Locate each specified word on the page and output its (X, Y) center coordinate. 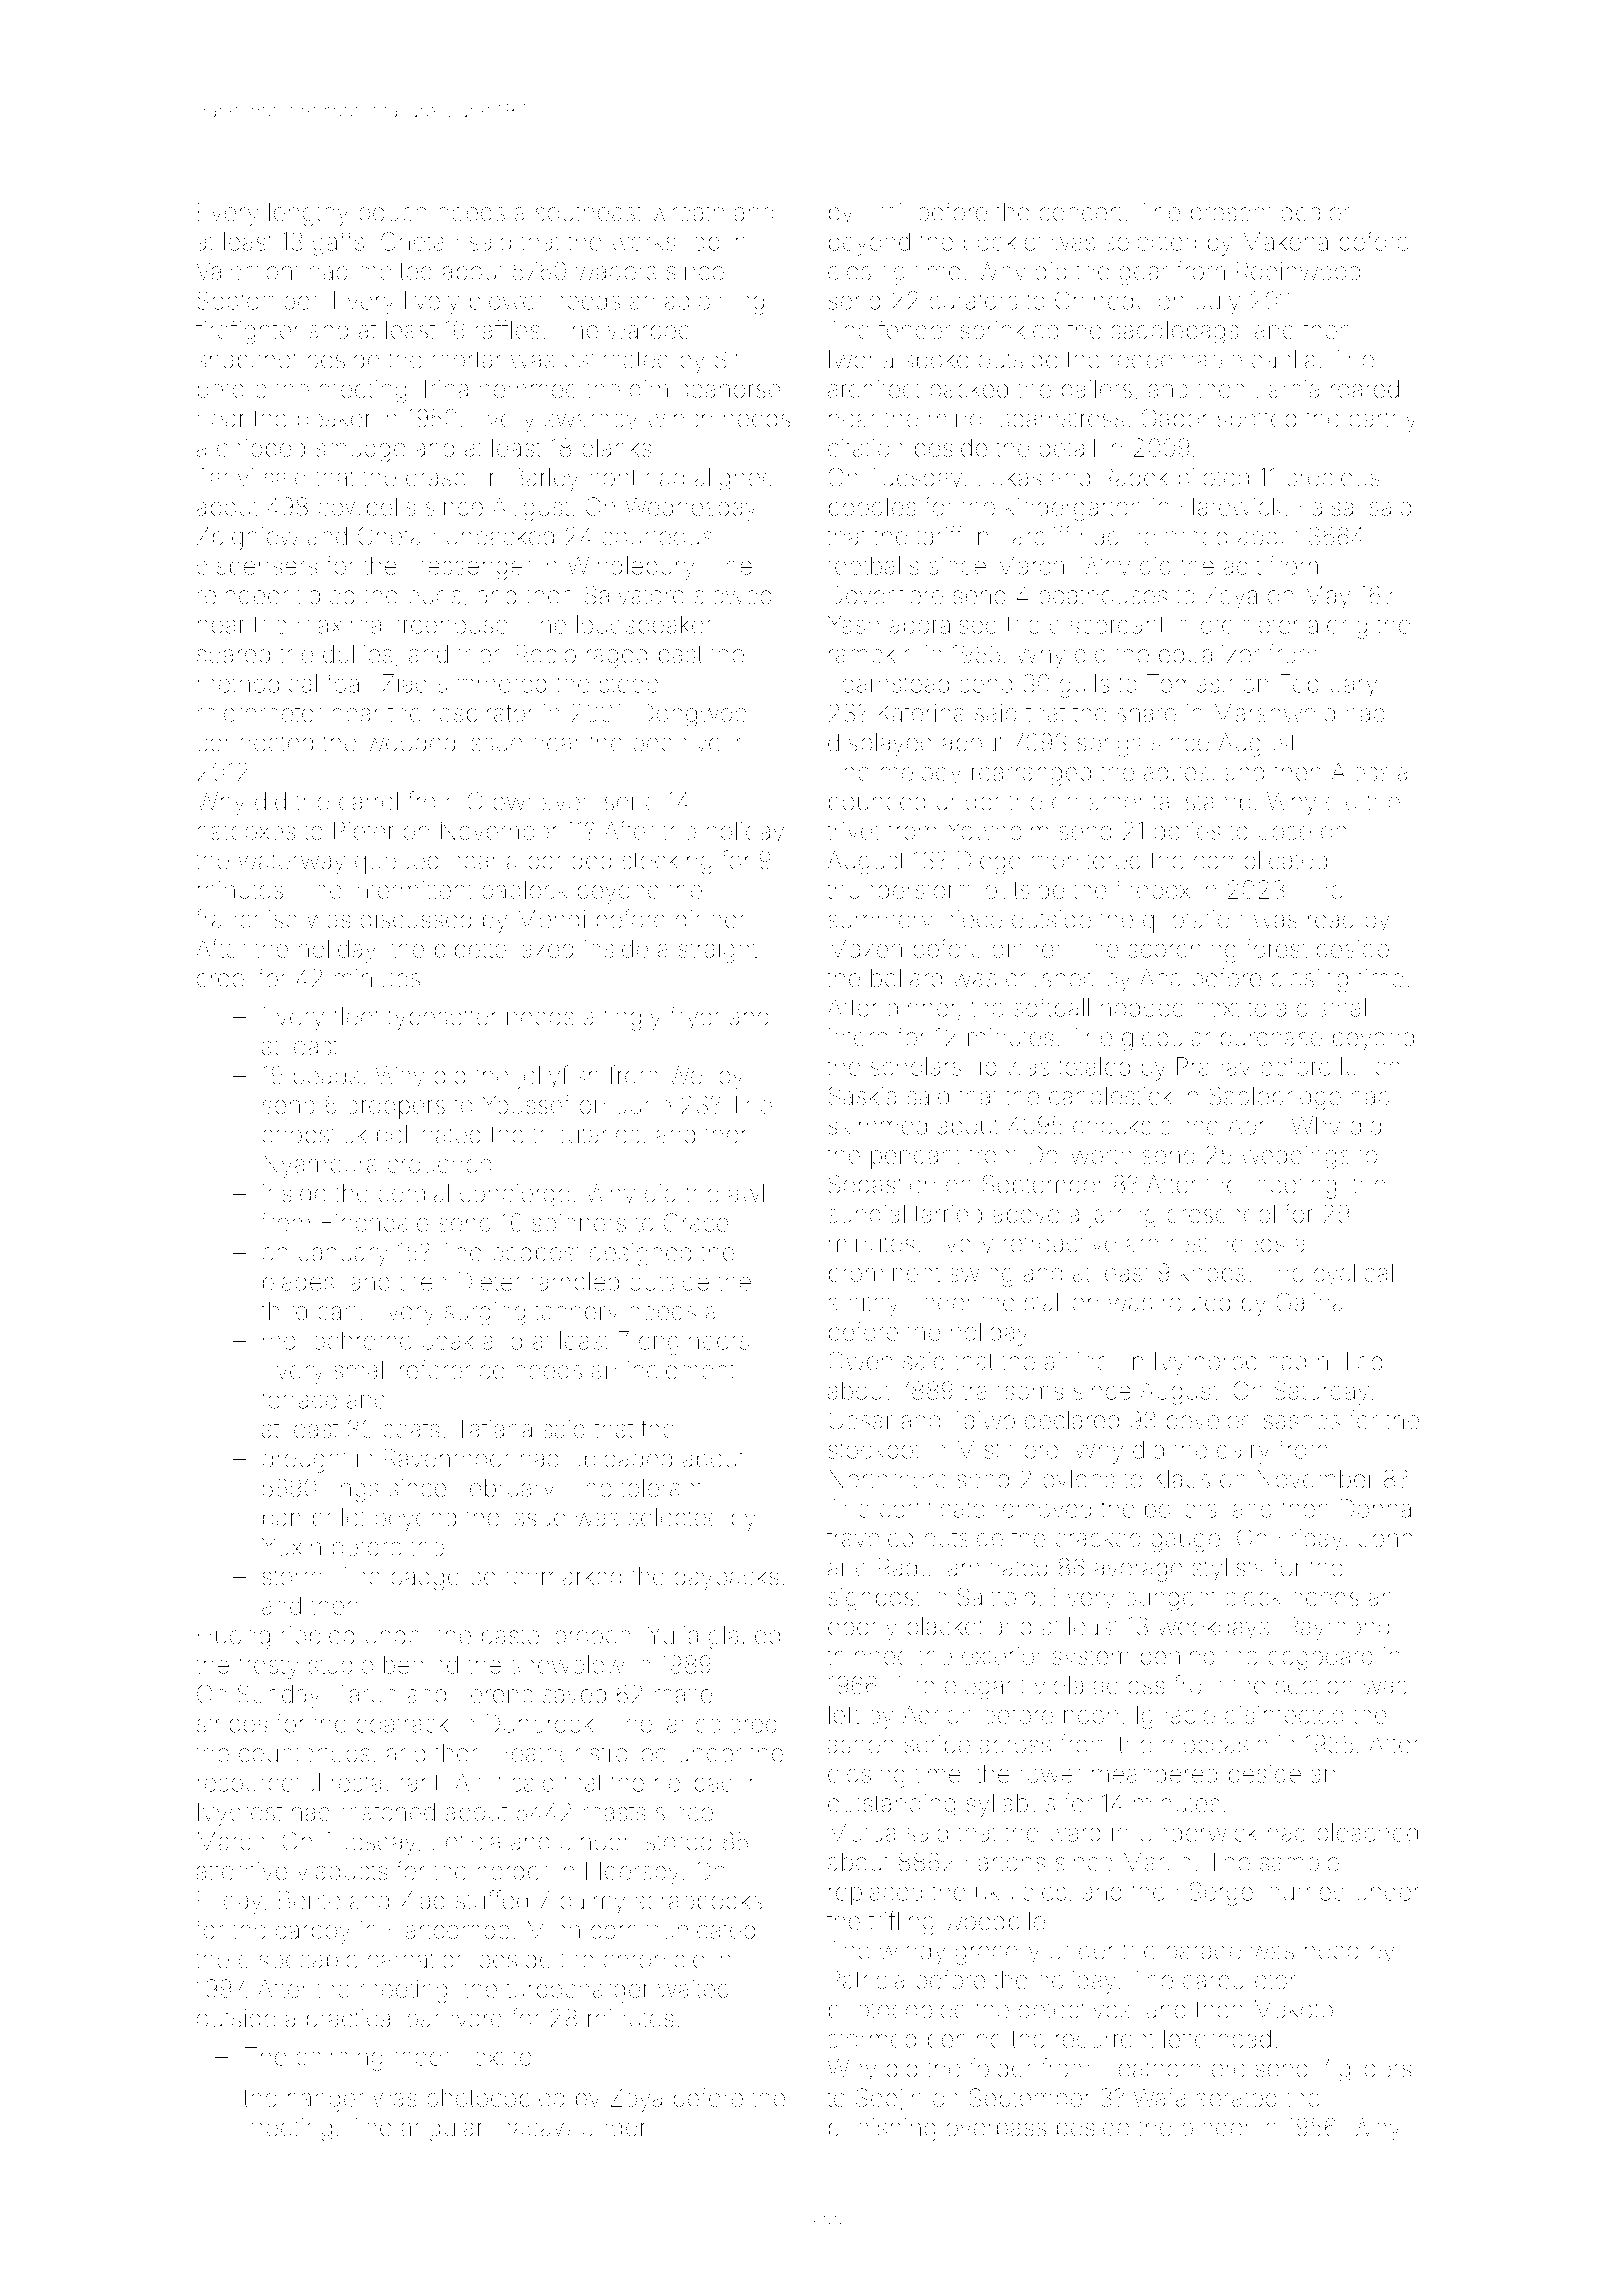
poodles (872, 509)
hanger (326, 2100)
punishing (882, 2130)
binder (1216, 2127)
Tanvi (225, 477)
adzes (1176, 771)
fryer (695, 1018)
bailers (1097, 388)
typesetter (442, 1019)
